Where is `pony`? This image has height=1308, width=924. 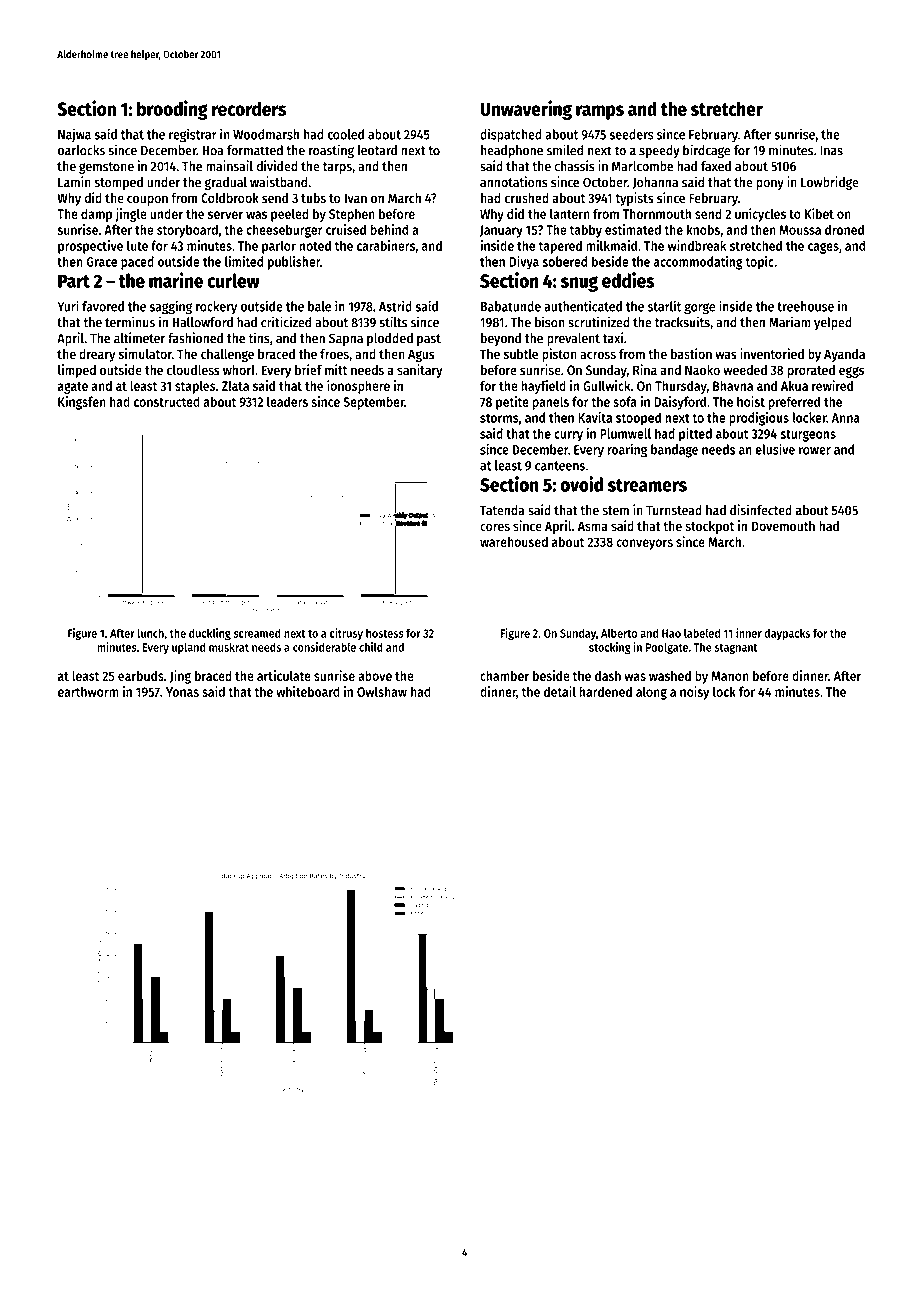 pony is located at coordinates (770, 184).
